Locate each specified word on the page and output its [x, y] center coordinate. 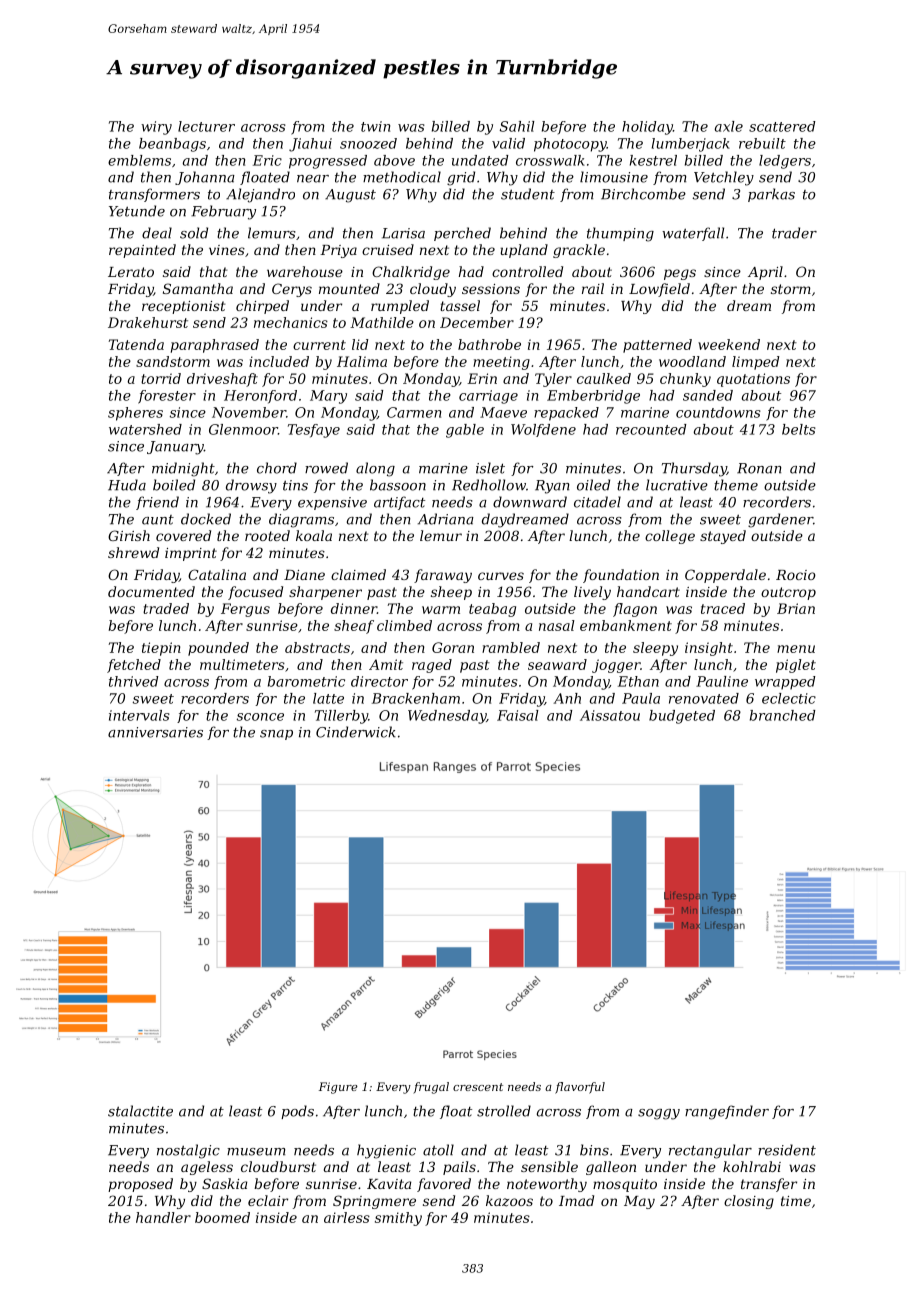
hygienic [386, 1151]
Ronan [759, 468]
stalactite [140, 1111]
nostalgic [188, 1151]
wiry [156, 128]
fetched [134, 666]
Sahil [517, 126]
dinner [354, 608]
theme [736, 485]
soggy [659, 1114]
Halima [362, 361]
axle [728, 126]
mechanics [291, 322]
